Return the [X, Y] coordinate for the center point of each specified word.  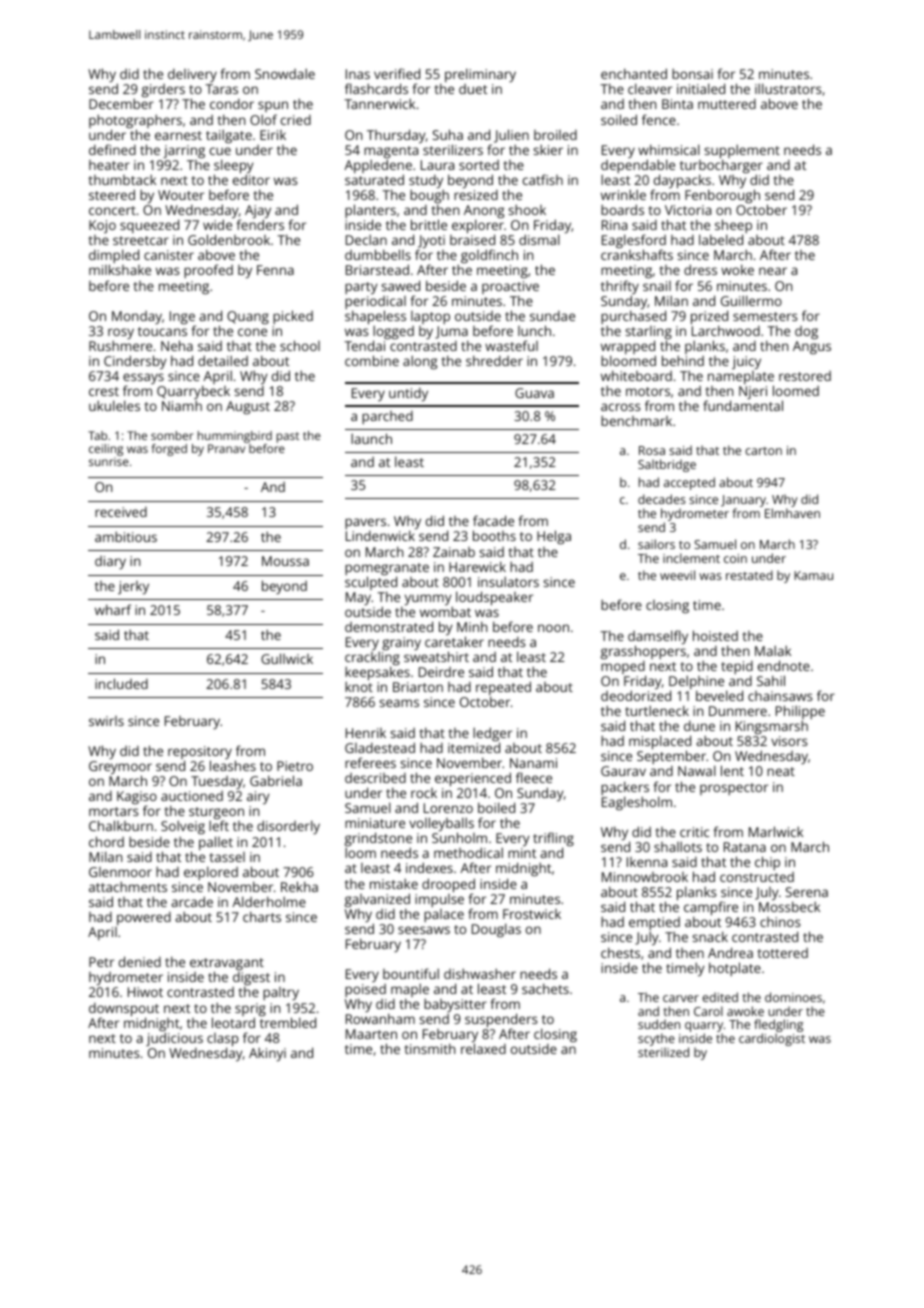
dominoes [793, 997]
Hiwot [145, 992]
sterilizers [453, 149]
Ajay [258, 212]
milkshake [120, 270]
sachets [545, 988]
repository [200, 753]
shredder [494, 360]
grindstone [378, 840]
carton [763, 451]
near [773, 271]
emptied [654, 924]
